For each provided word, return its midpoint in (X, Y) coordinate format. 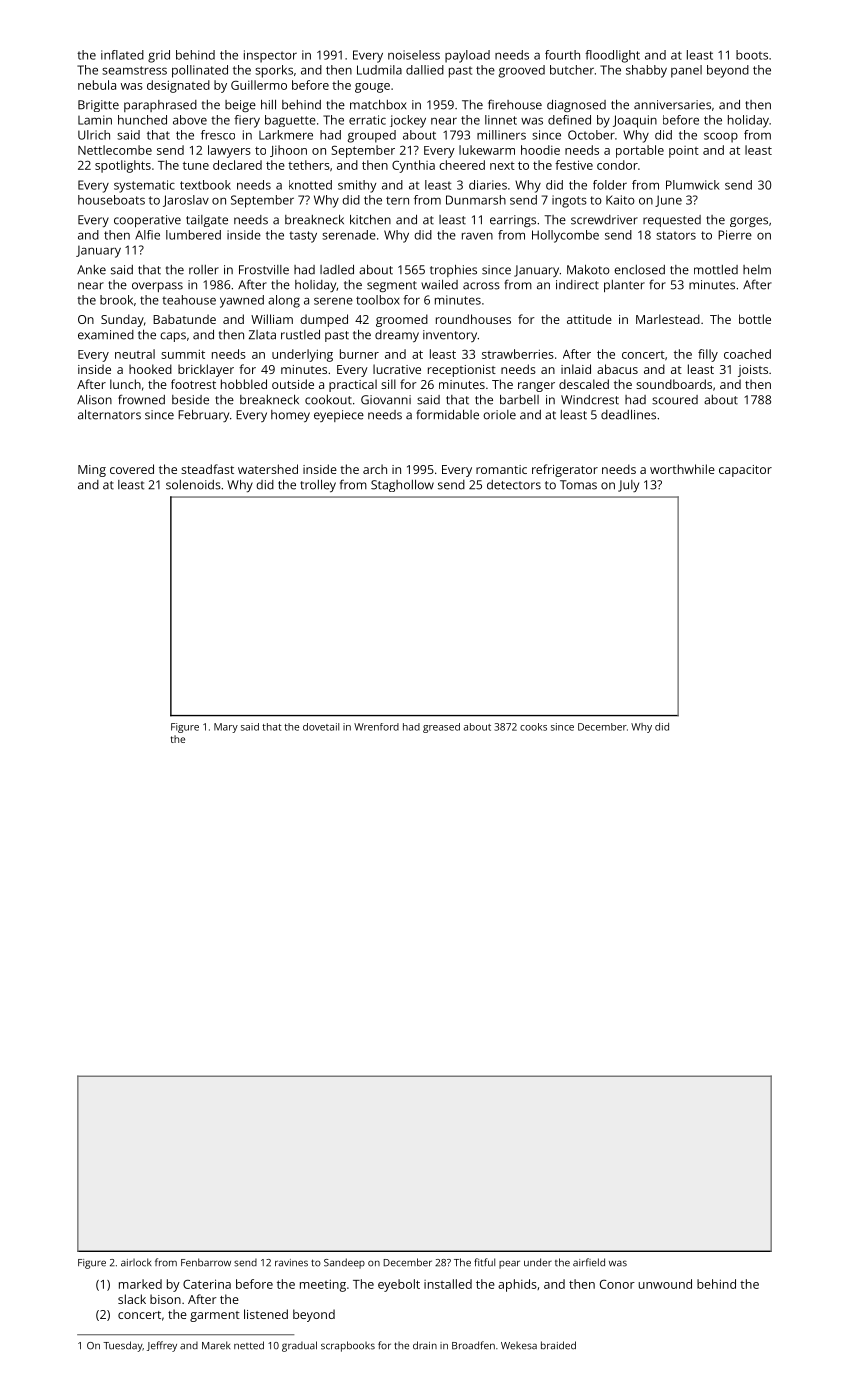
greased (441, 728)
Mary (226, 728)
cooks (533, 727)
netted (249, 1345)
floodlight (612, 56)
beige (240, 106)
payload (467, 56)
